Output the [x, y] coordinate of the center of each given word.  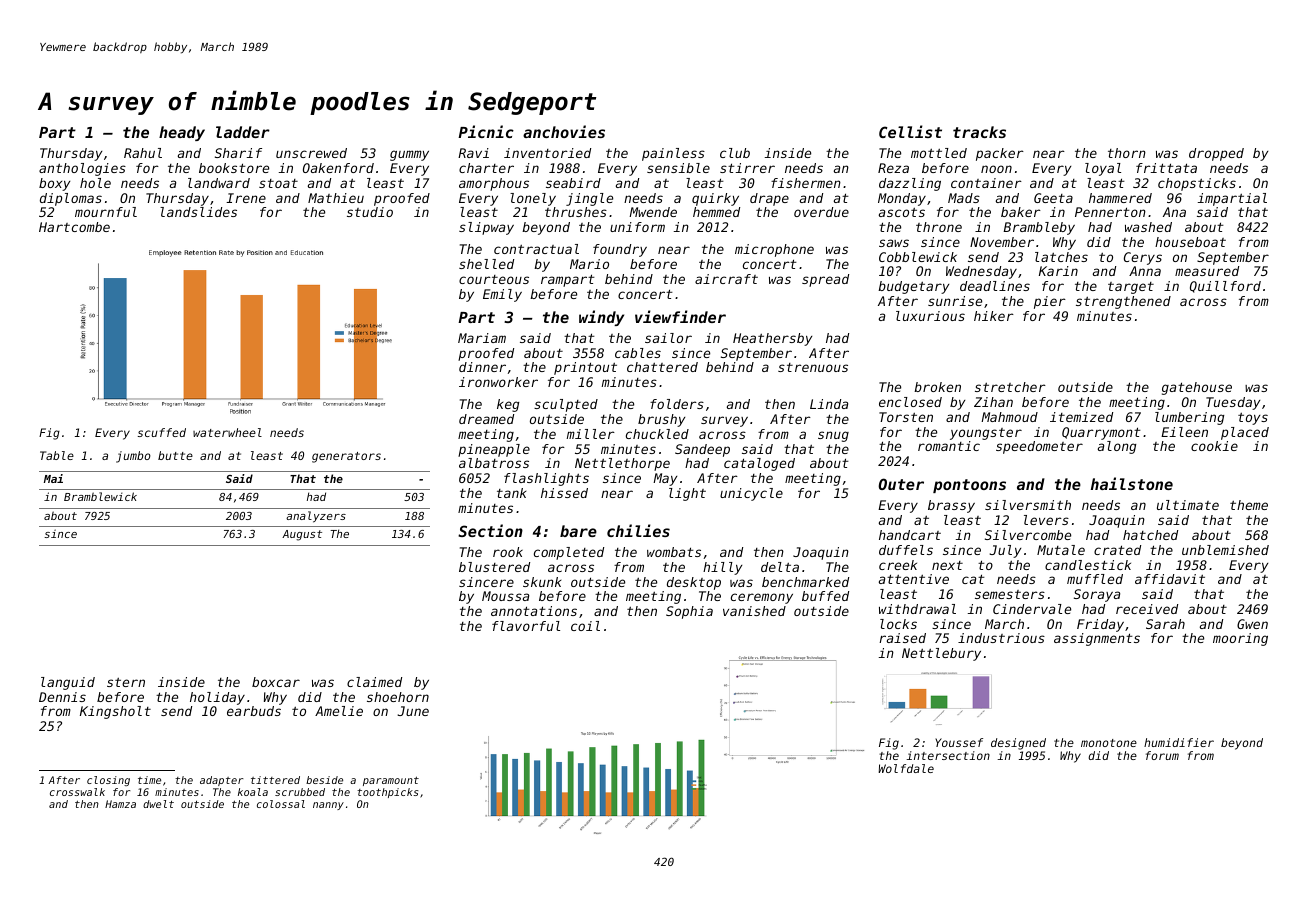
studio [370, 212]
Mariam [482, 338]
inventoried [547, 153]
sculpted [566, 405]
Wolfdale [906, 768]
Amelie [339, 711]
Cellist [910, 131]
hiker [994, 316]
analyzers [316, 517]
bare [578, 531]
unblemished [1225, 550]
